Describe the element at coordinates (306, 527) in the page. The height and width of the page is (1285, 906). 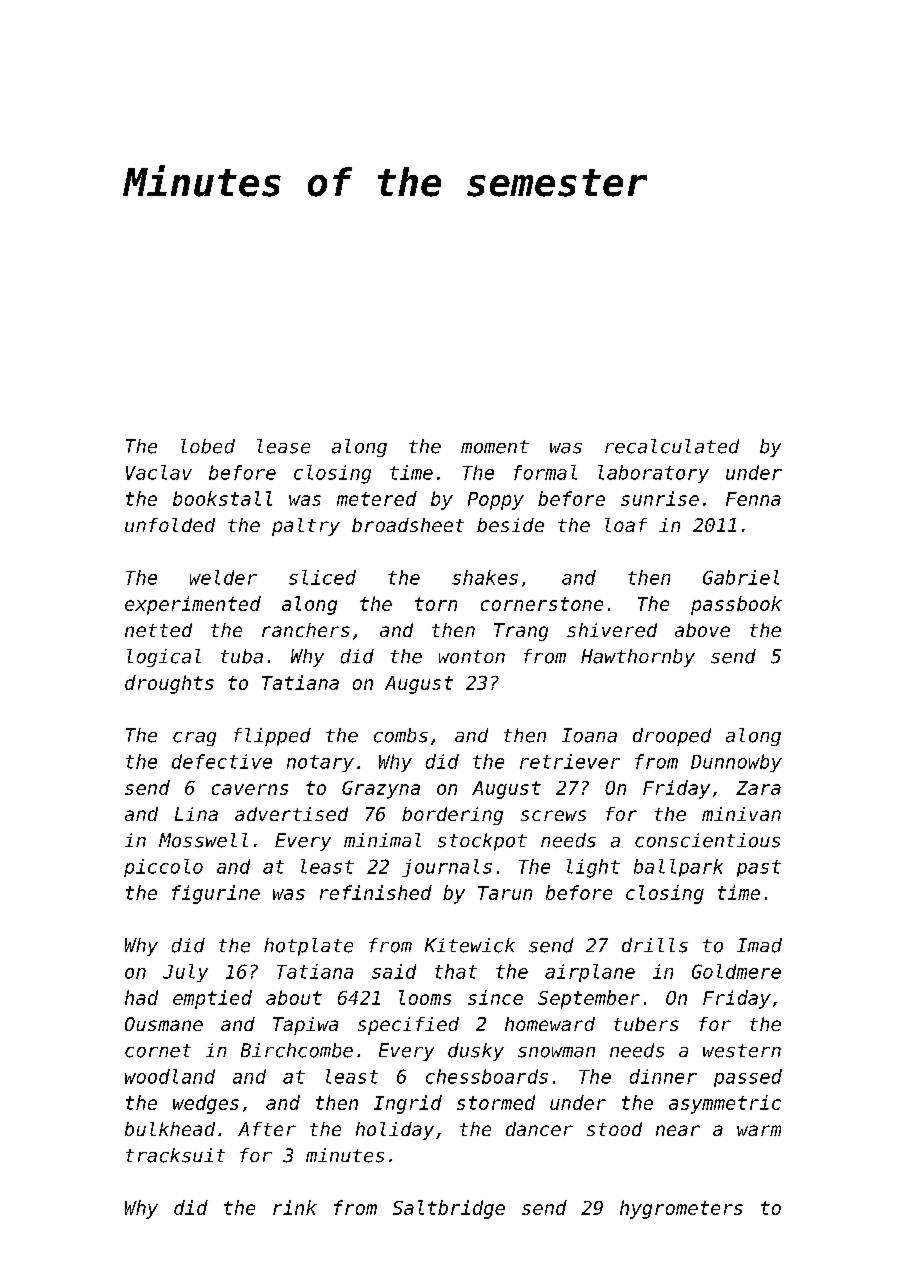
I see `paltry` at that location.
